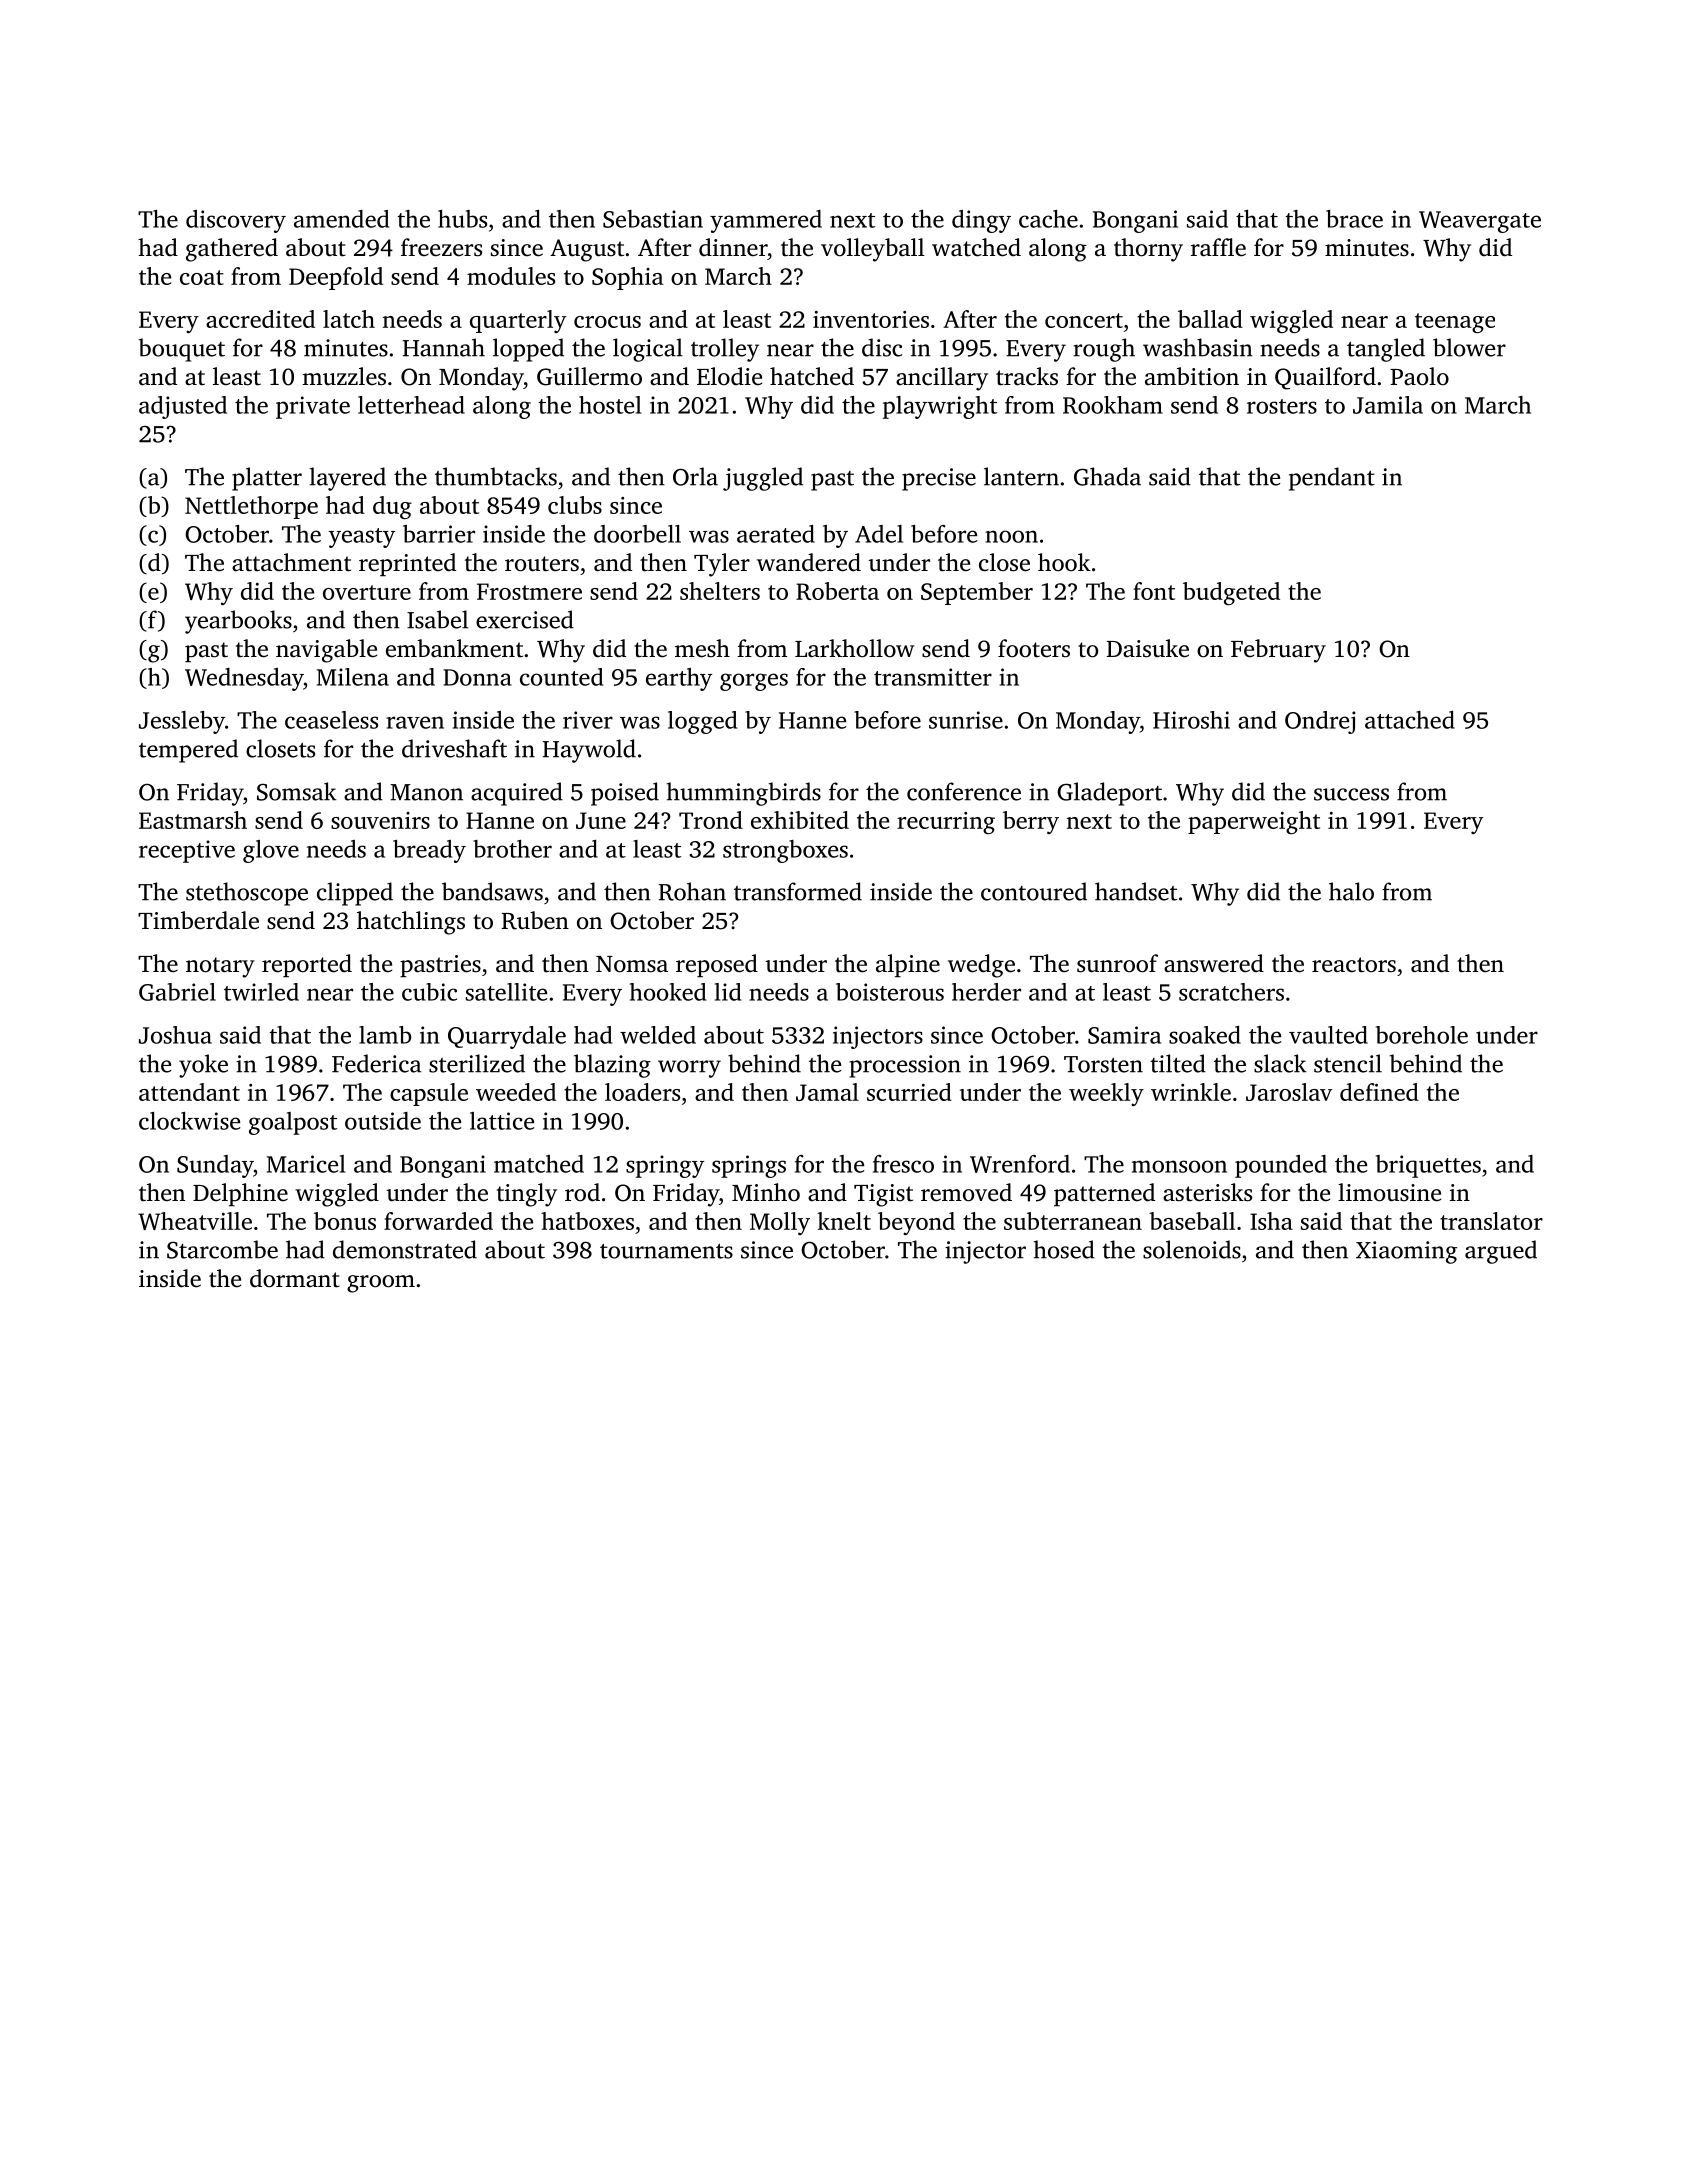  Describe the element at coordinates (1021, 476) in the page. I see `lantern` at that location.
